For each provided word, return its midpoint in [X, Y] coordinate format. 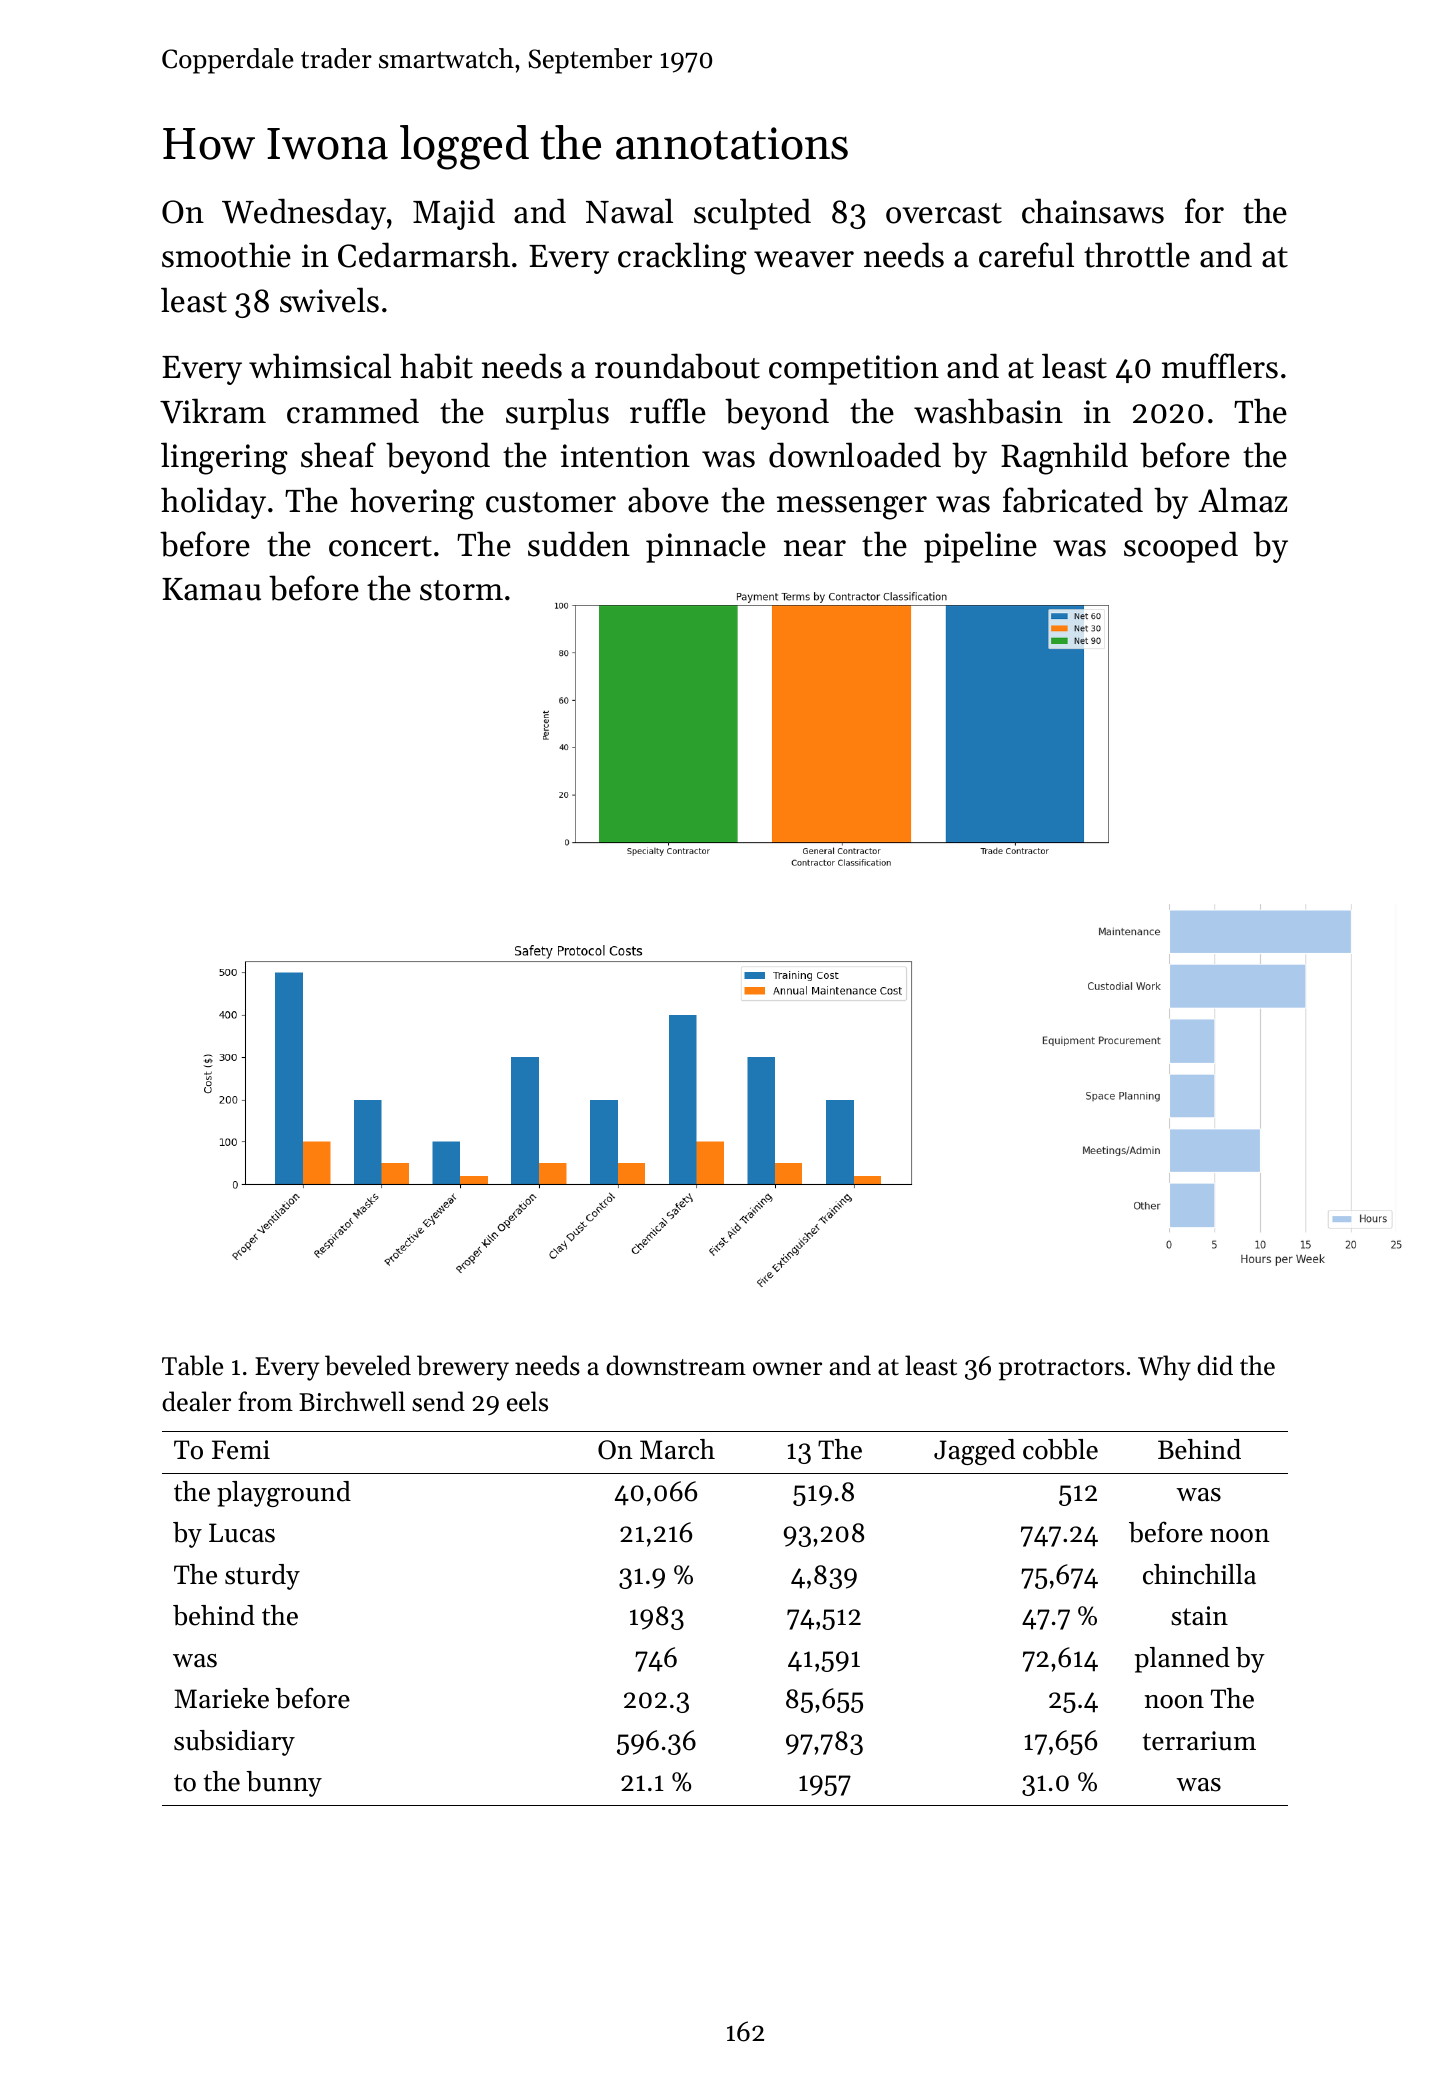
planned [1182, 1660]
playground [284, 1494]
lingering [224, 458]
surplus [557, 414]
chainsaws [1093, 211]
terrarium [1199, 1741]
